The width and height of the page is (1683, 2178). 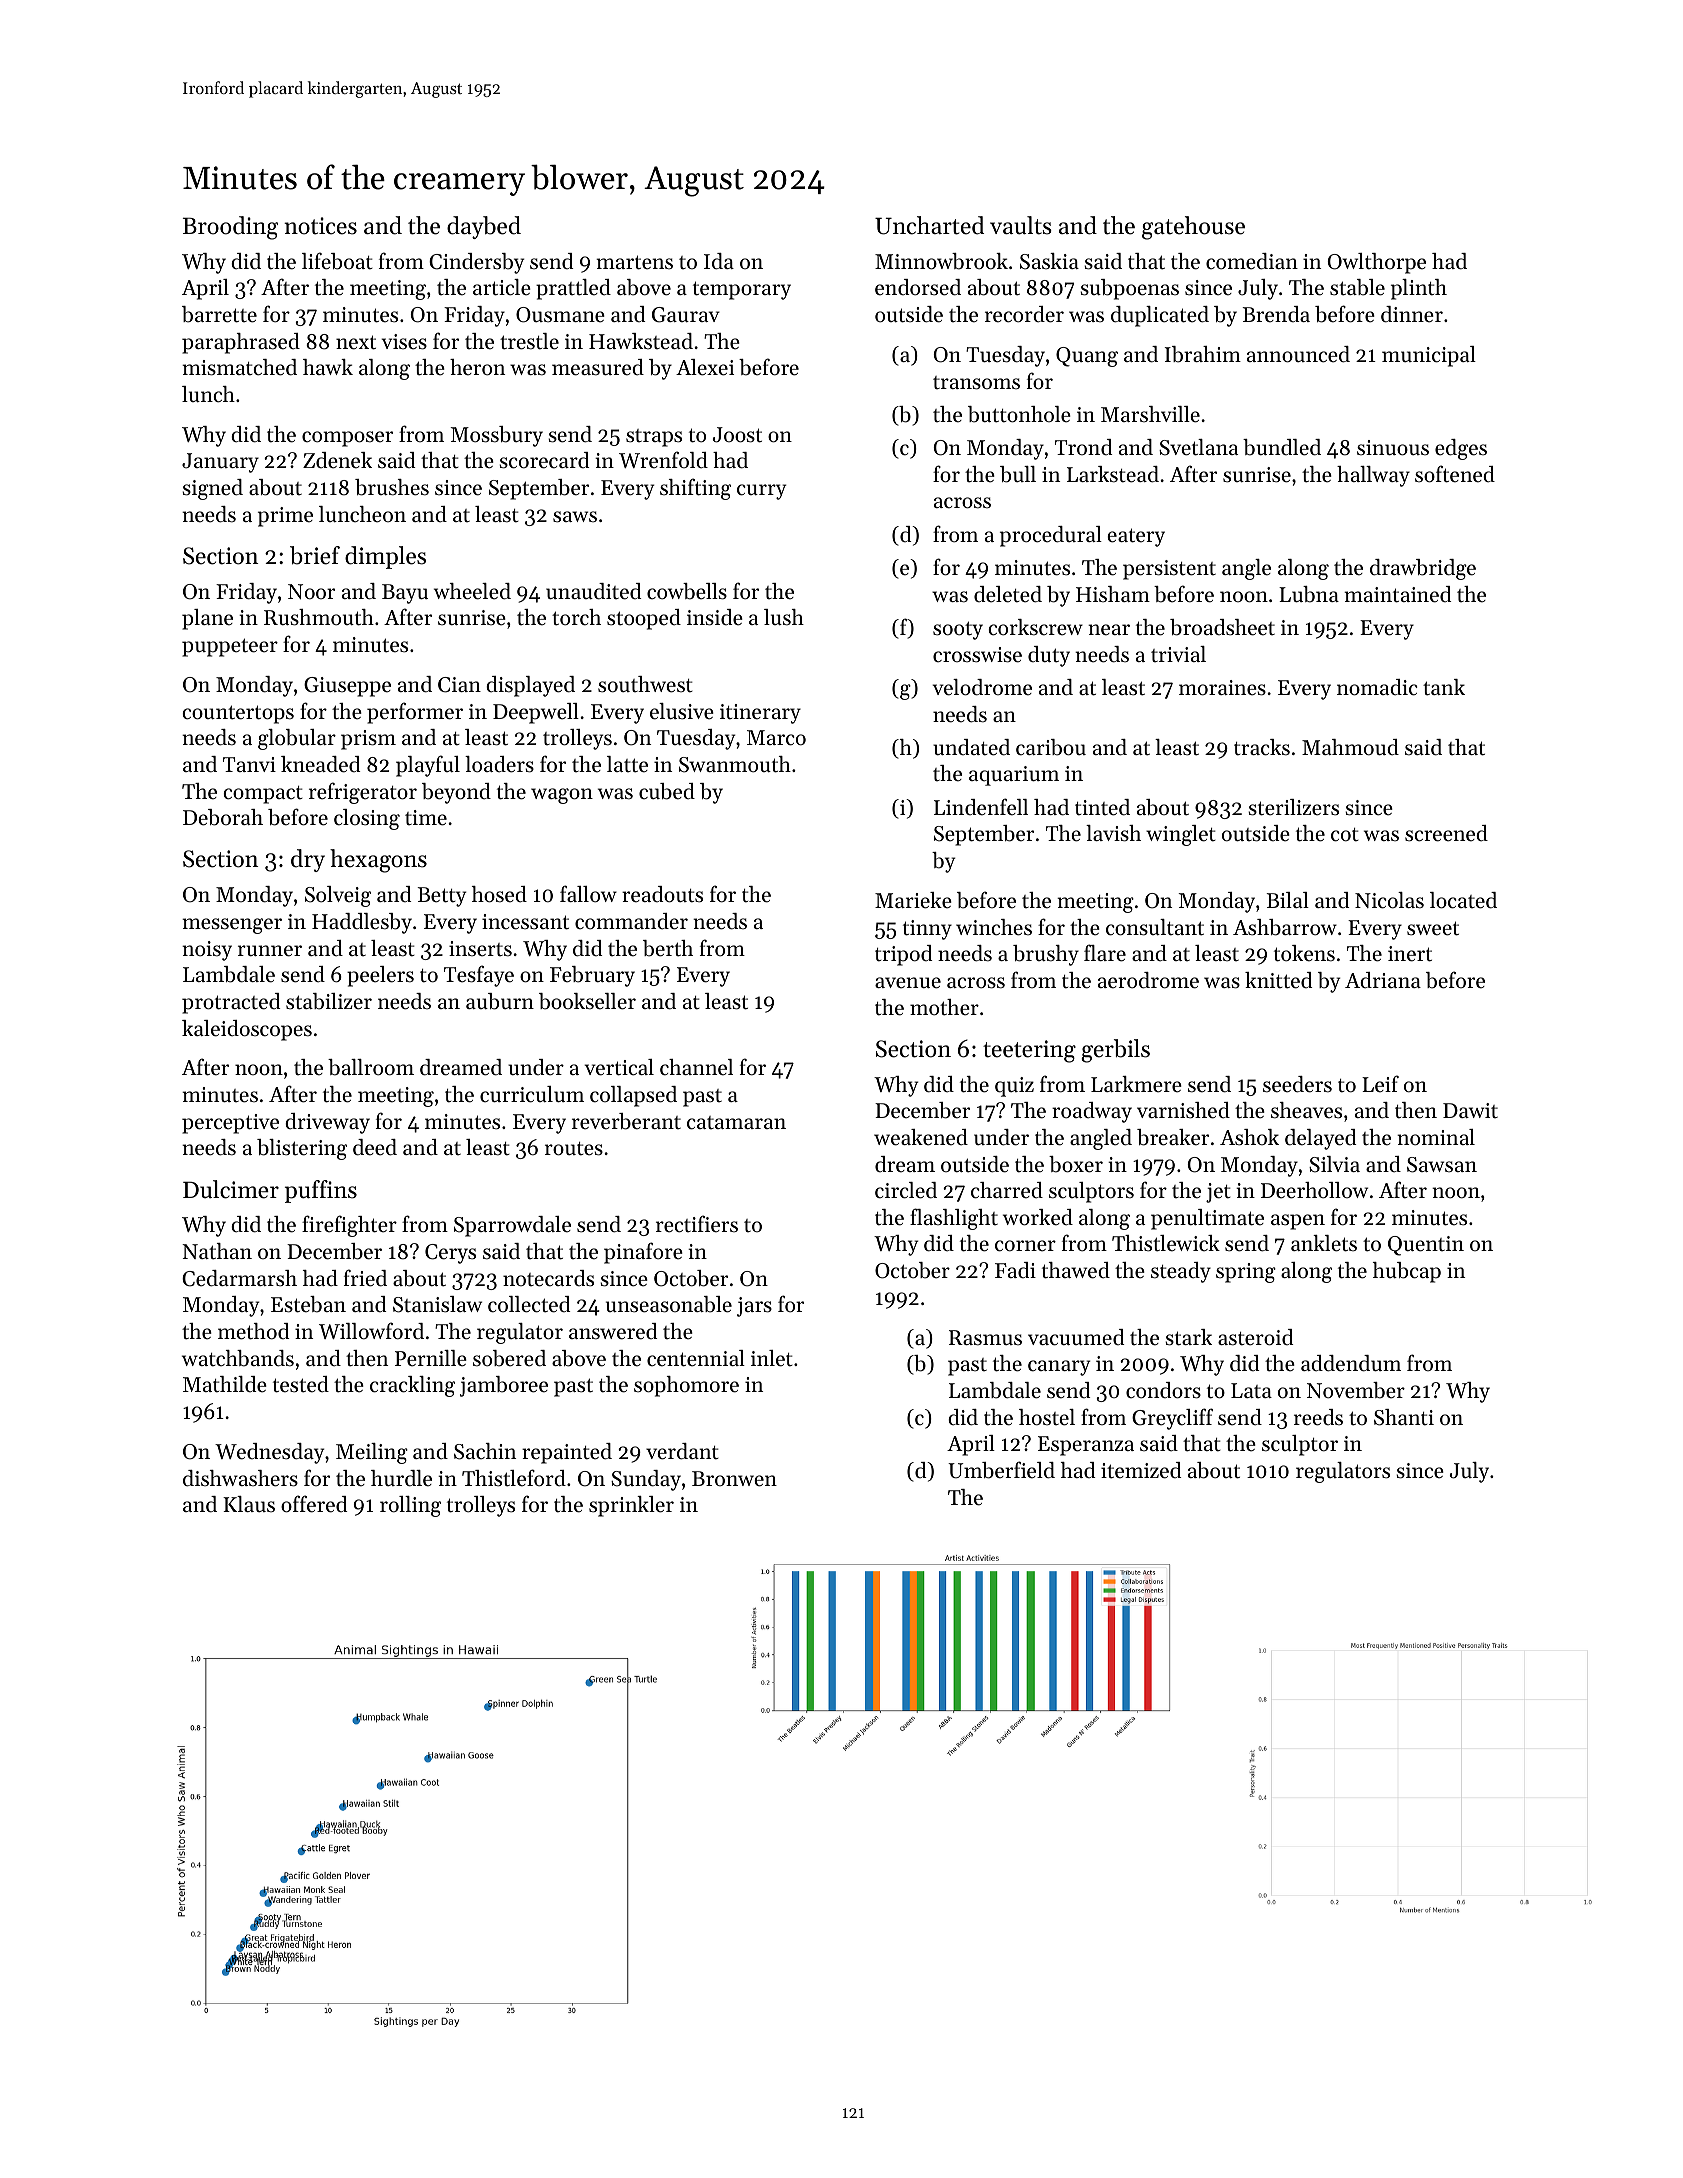 I want to click on Deborah, so click(x=223, y=817).
